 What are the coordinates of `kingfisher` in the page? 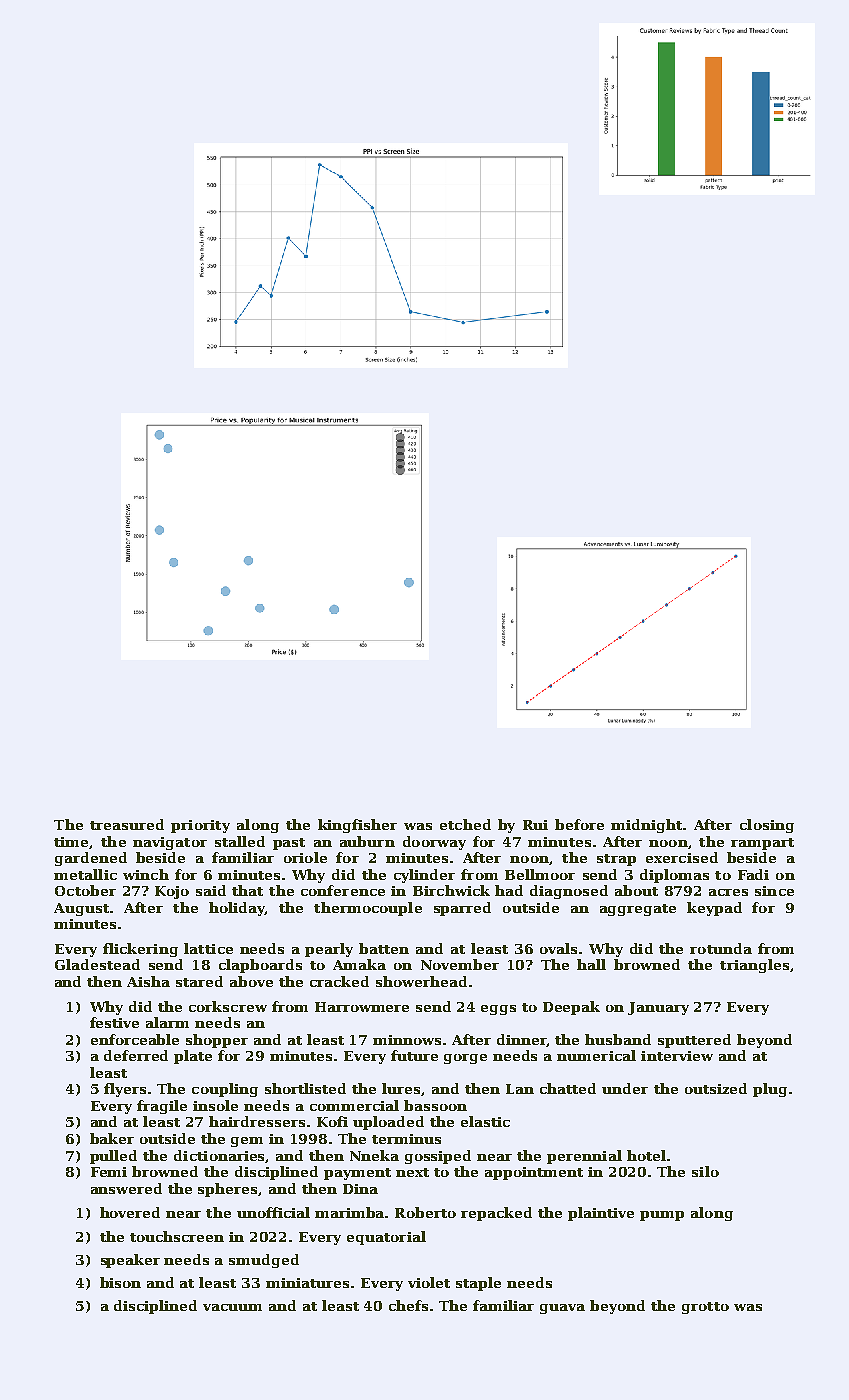 It's located at (357, 826).
